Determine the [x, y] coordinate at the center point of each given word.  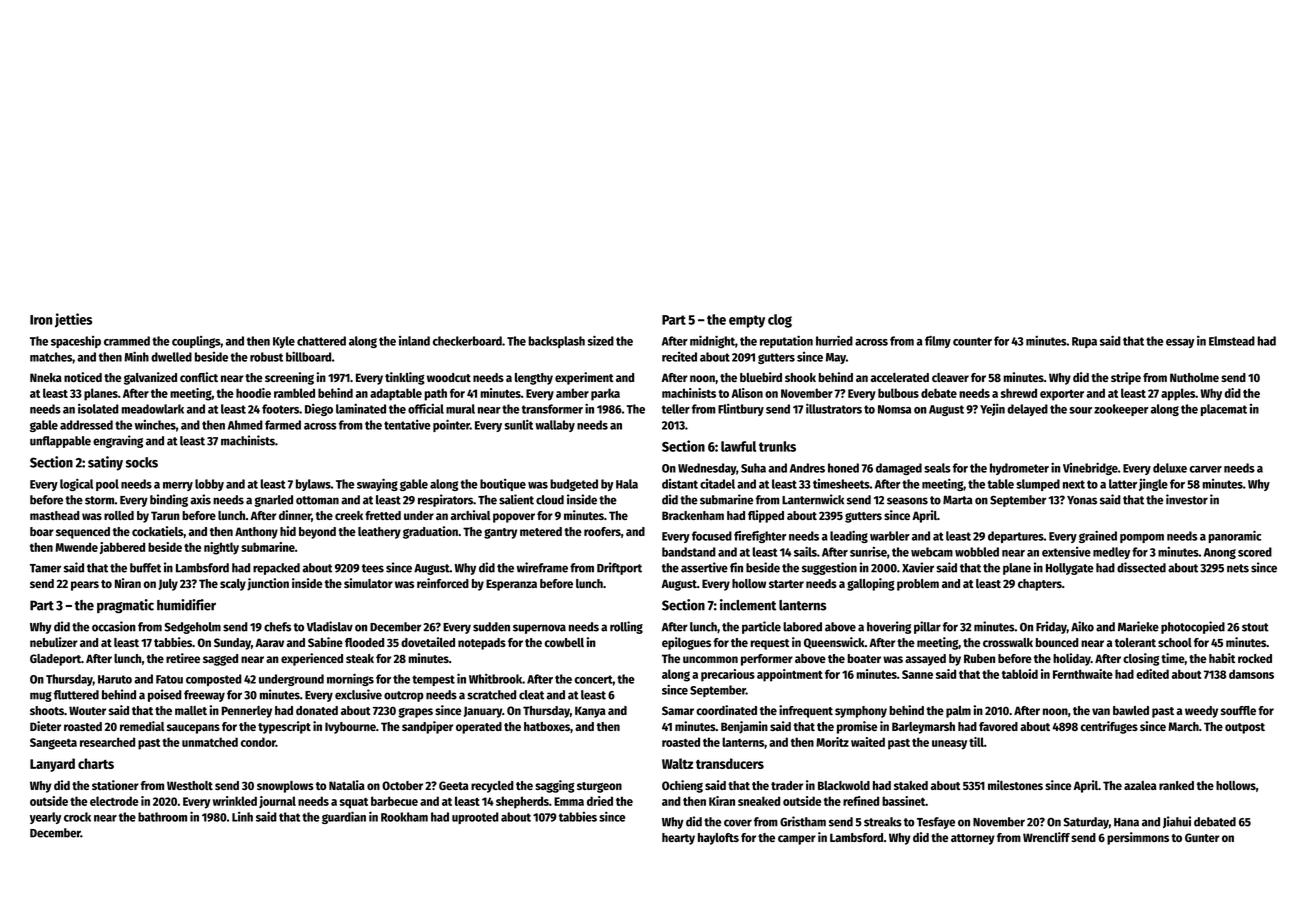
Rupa [1084, 342]
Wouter [87, 710]
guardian [344, 817]
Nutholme [1194, 377]
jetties [73, 320]
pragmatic [125, 606]
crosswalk [1008, 642]
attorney [973, 839]
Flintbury [741, 409]
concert [593, 679]
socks [142, 462]
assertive [704, 567]
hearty [678, 839]
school [1175, 642]
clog [780, 321]
